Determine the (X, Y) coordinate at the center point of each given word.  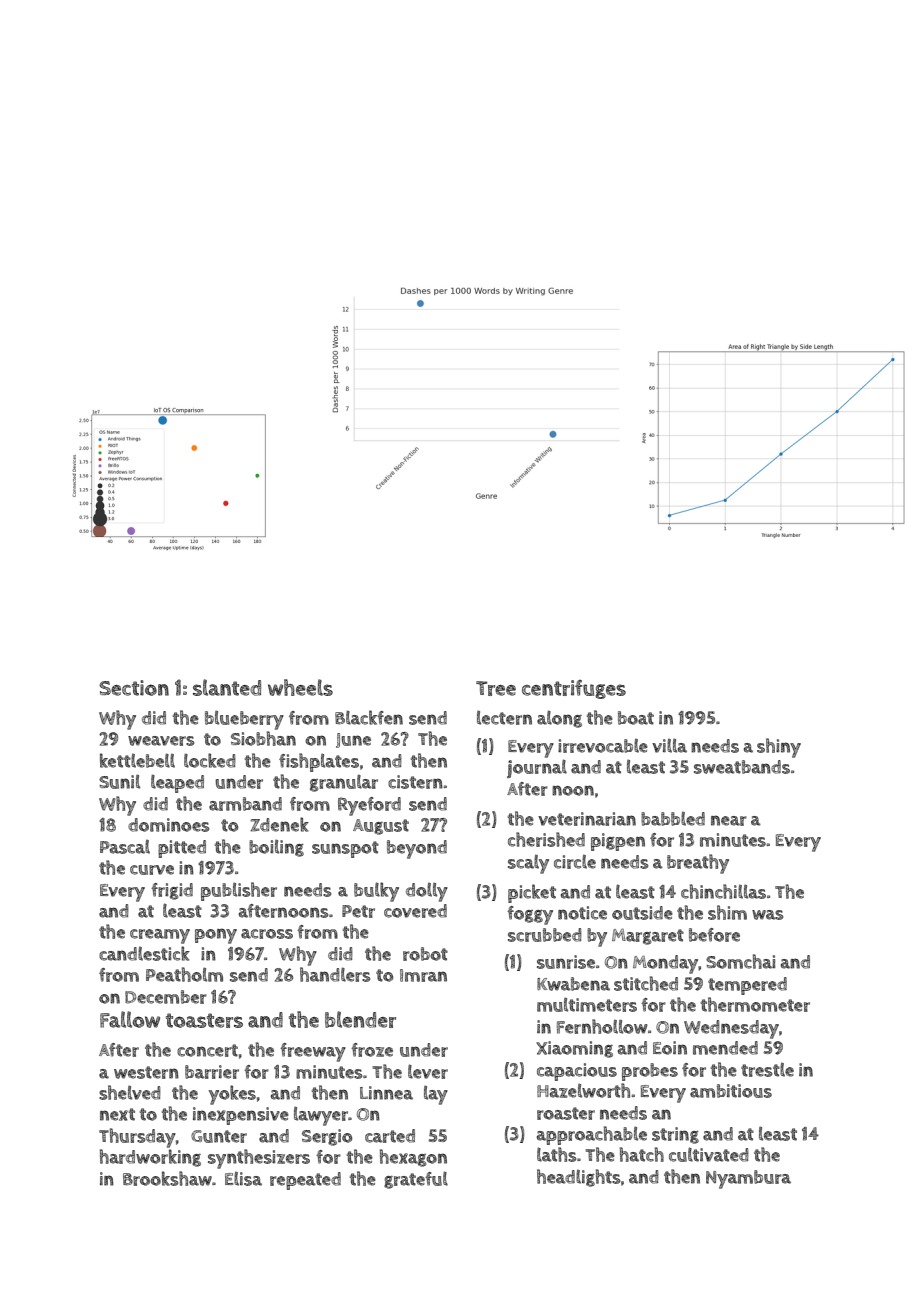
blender (360, 1019)
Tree (496, 688)
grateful (416, 1180)
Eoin (670, 1048)
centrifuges (574, 689)
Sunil (119, 781)
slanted (227, 687)
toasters (204, 1020)
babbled (673, 818)
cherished (546, 839)
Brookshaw (167, 1178)
